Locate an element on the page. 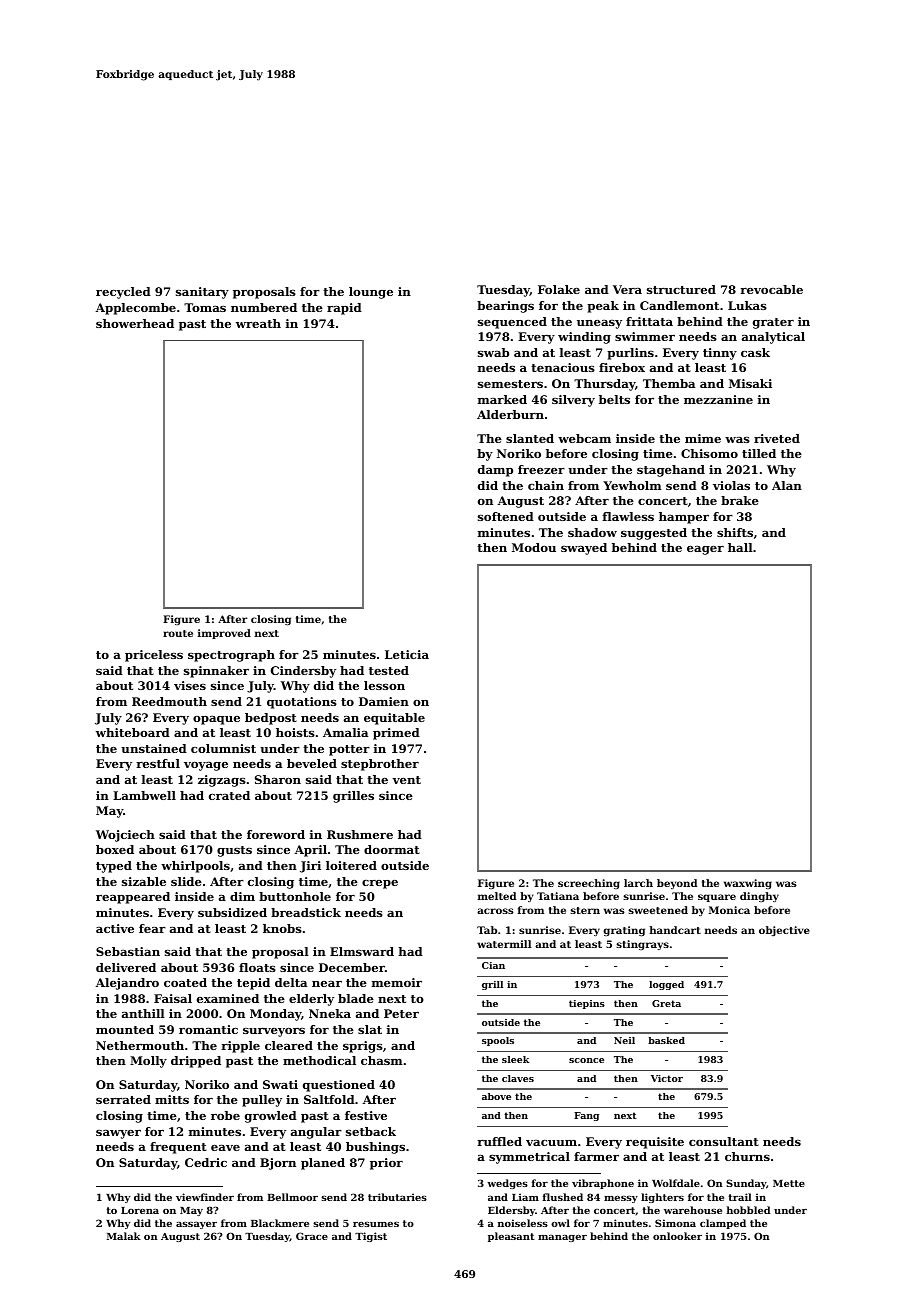 The width and height of the document is (908, 1316). basked is located at coordinates (666, 1040).
